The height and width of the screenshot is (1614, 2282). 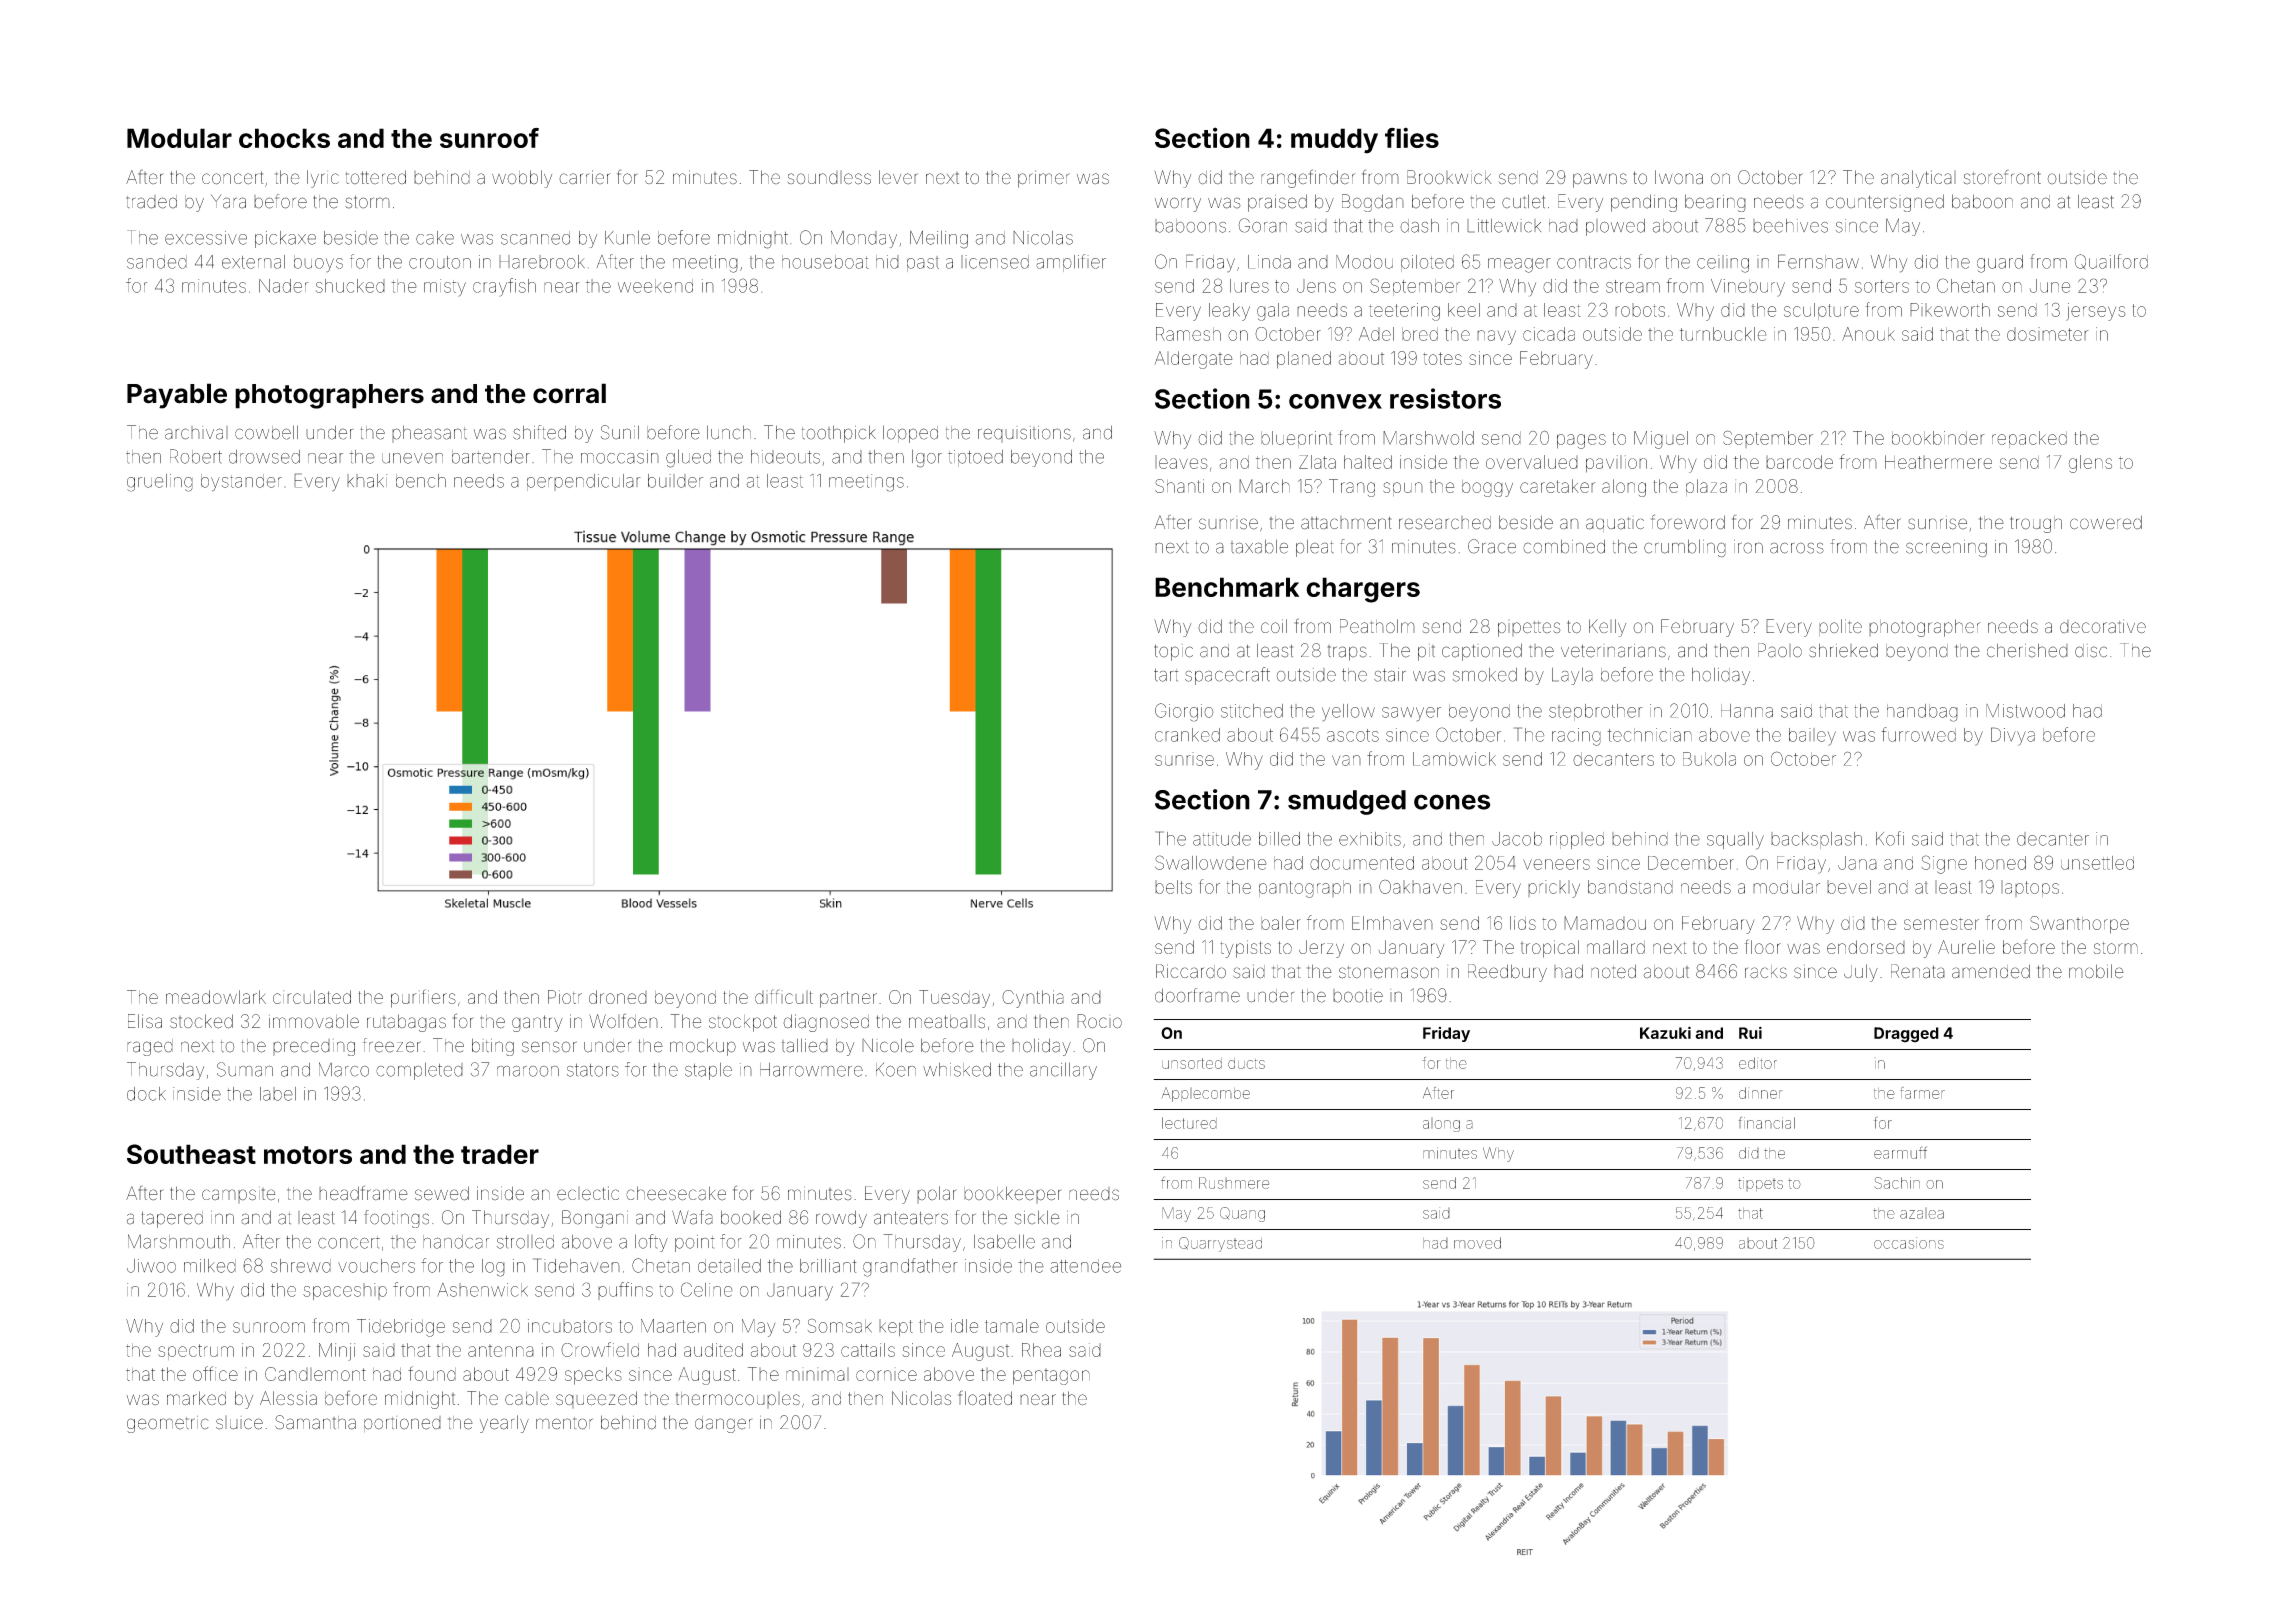 What do you see at coordinates (1191, 971) in the screenshot?
I see `Riccardo` at bounding box center [1191, 971].
